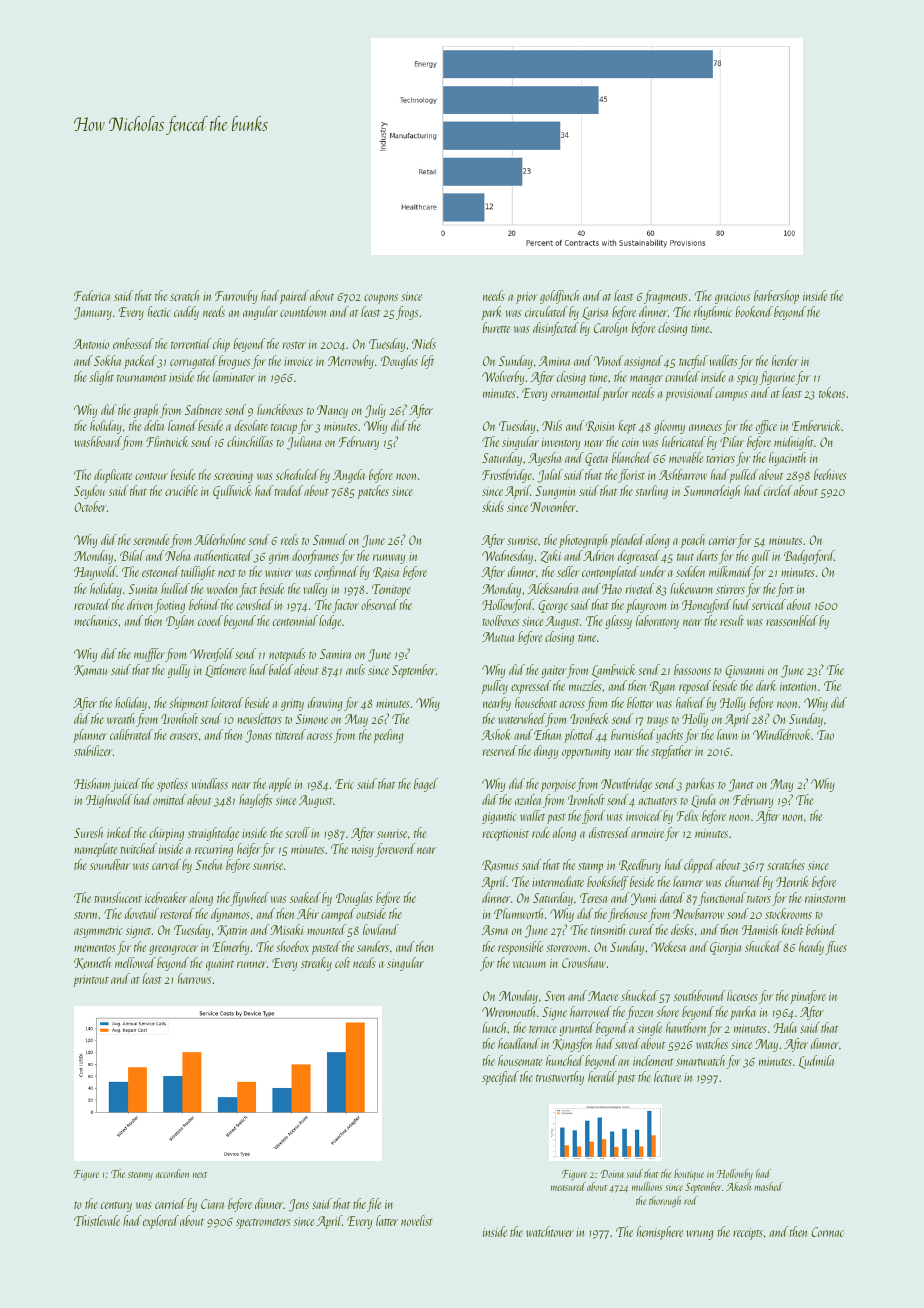 The height and width of the screenshot is (1308, 924). Describe the element at coordinates (102, 378) in the screenshot. I see `slight` at that location.
